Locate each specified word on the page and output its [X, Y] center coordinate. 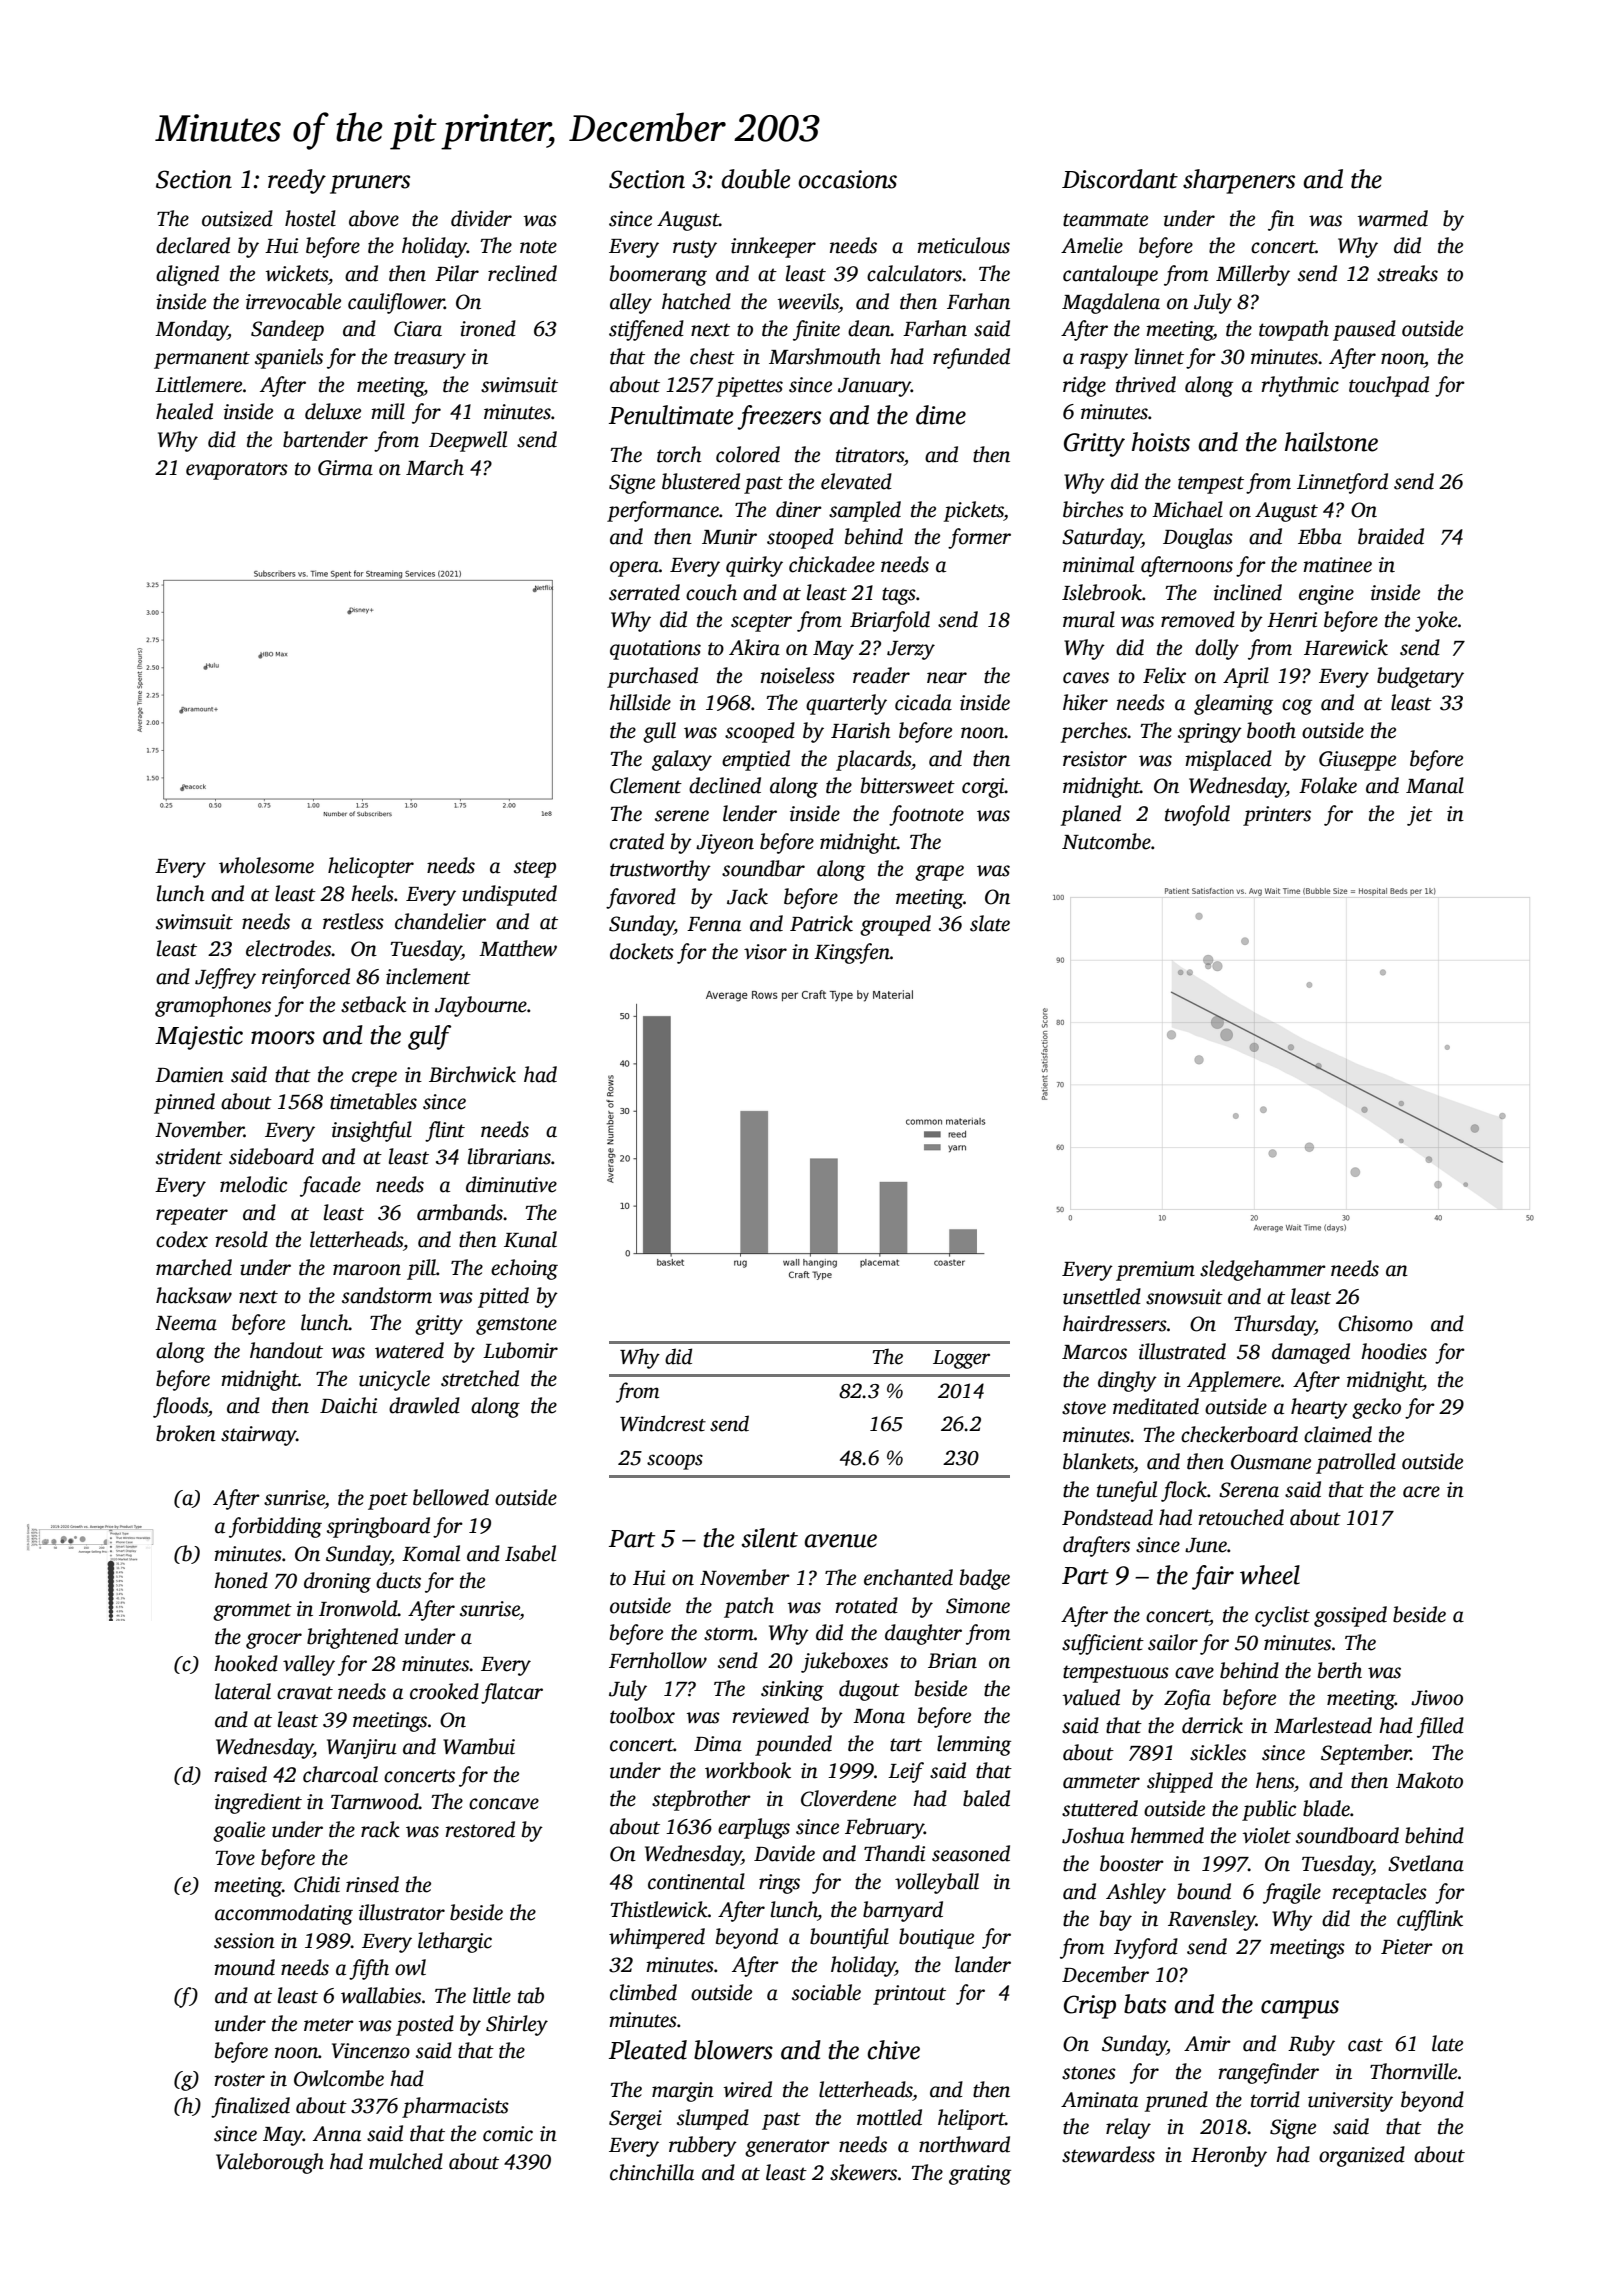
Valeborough [270, 2163]
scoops [675, 1462]
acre [1421, 1492]
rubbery [703, 2146]
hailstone [1331, 442]
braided [1391, 536]
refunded [971, 358]
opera [634, 569]
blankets [1098, 1461]
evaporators [237, 471]
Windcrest [663, 1423]
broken [186, 1433]
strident [189, 1156]
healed [184, 411]
